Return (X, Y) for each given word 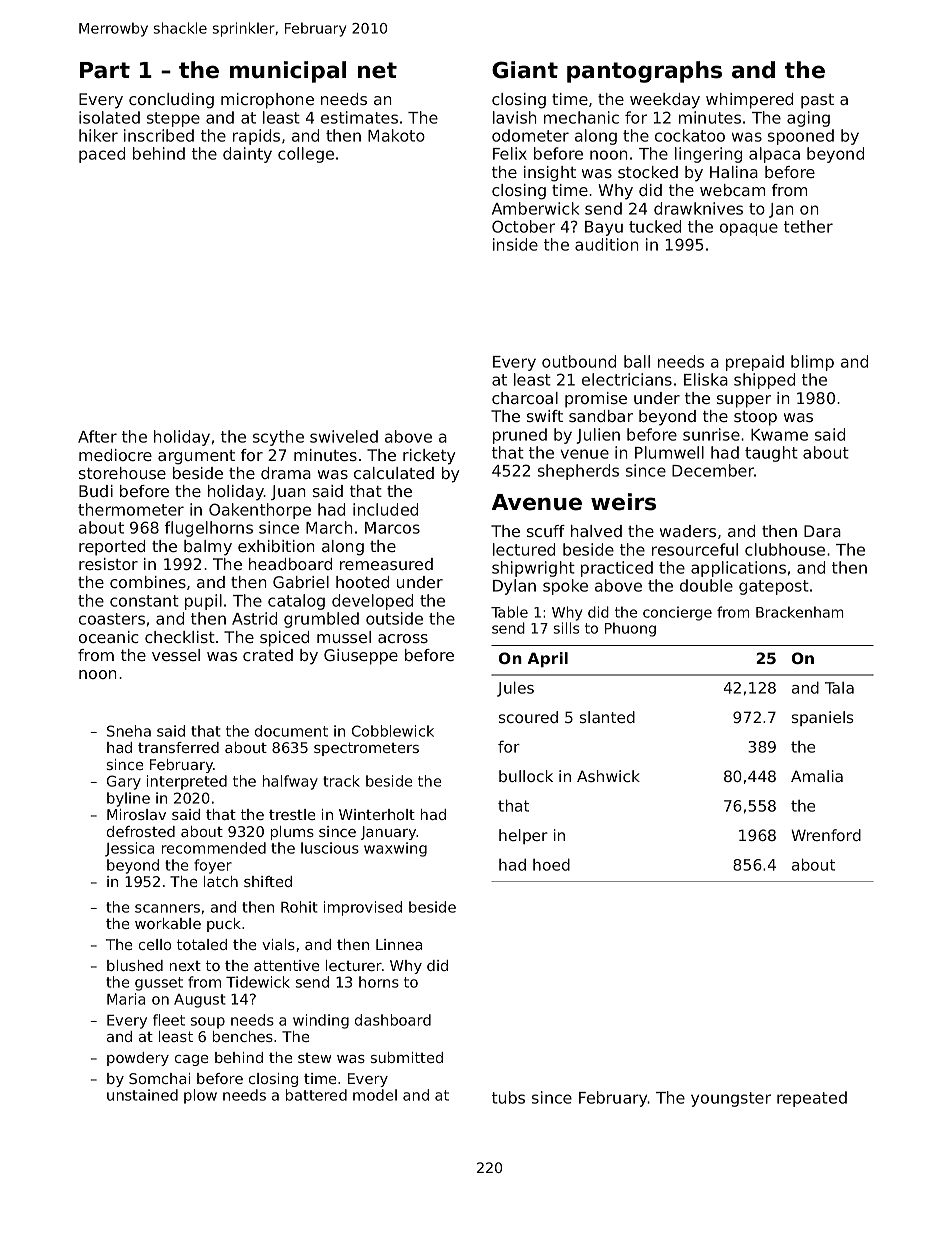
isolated (109, 117)
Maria (126, 999)
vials (278, 944)
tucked (655, 226)
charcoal (525, 398)
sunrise (711, 434)
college (306, 155)
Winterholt (377, 814)
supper (744, 401)
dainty (247, 155)
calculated (394, 473)
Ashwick (608, 776)
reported (112, 548)
